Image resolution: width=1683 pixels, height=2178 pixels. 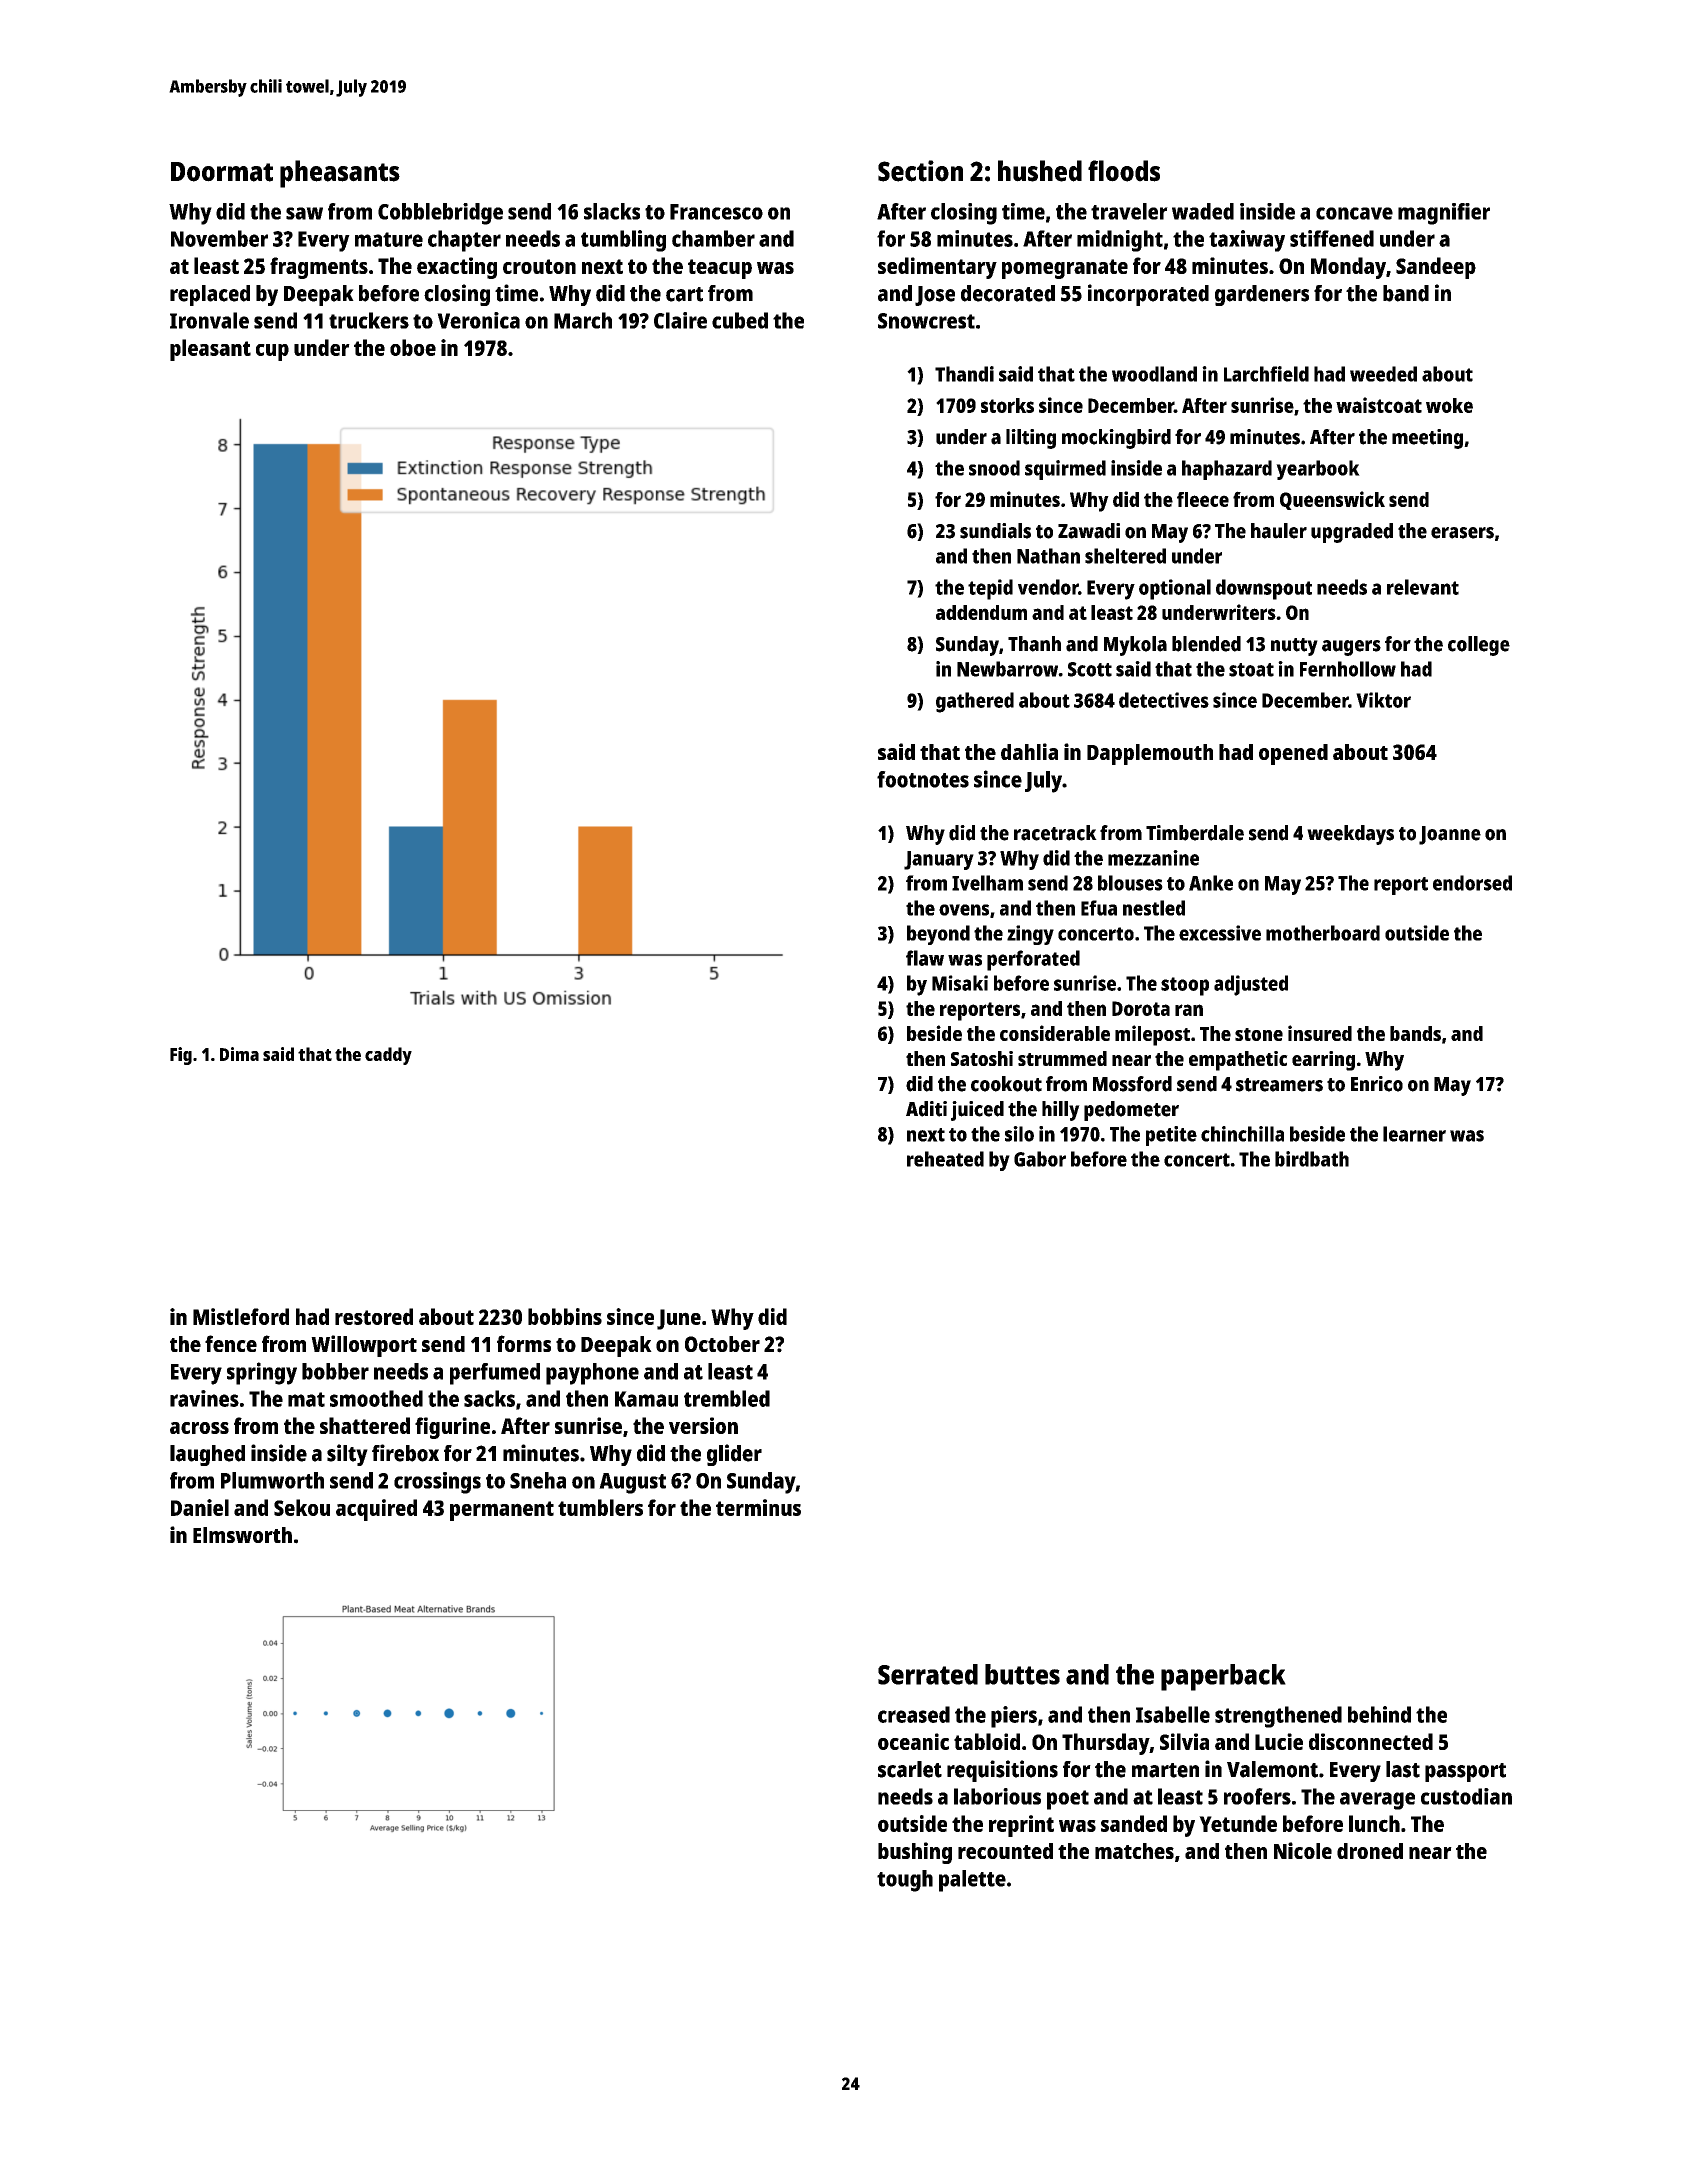 What do you see at coordinates (1444, 214) in the screenshot?
I see `magnifier` at bounding box center [1444, 214].
